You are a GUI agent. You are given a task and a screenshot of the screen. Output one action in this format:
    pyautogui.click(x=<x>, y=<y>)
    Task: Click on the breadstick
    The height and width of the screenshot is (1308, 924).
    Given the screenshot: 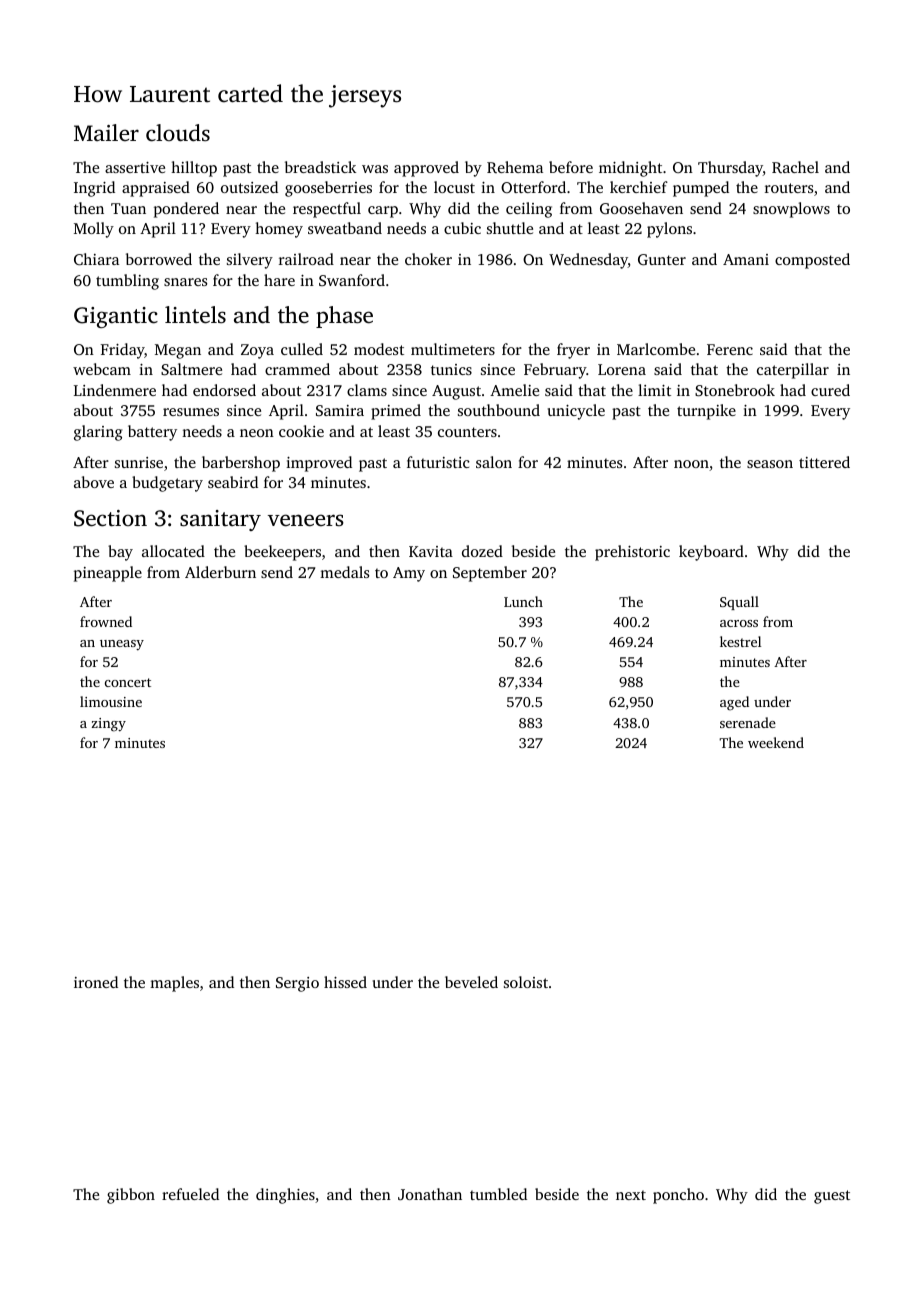 What is the action you would take?
    pyautogui.click(x=320, y=167)
